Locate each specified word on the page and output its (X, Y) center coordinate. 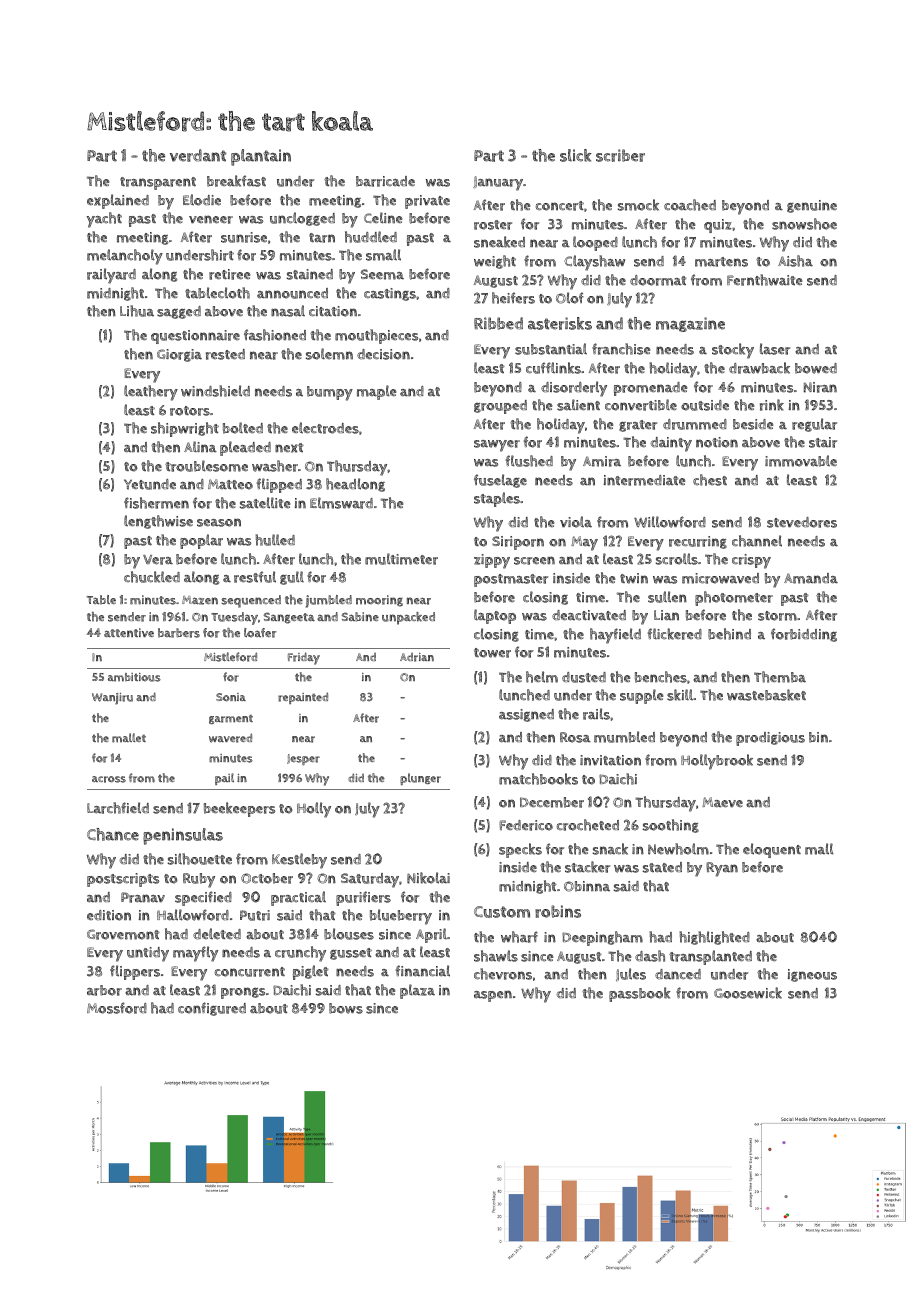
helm (542, 677)
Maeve (722, 802)
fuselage (500, 481)
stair (823, 442)
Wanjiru (112, 699)
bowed (816, 368)
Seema (382, 274)
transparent (158, 183)
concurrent (250, 972)
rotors (190, 411)
